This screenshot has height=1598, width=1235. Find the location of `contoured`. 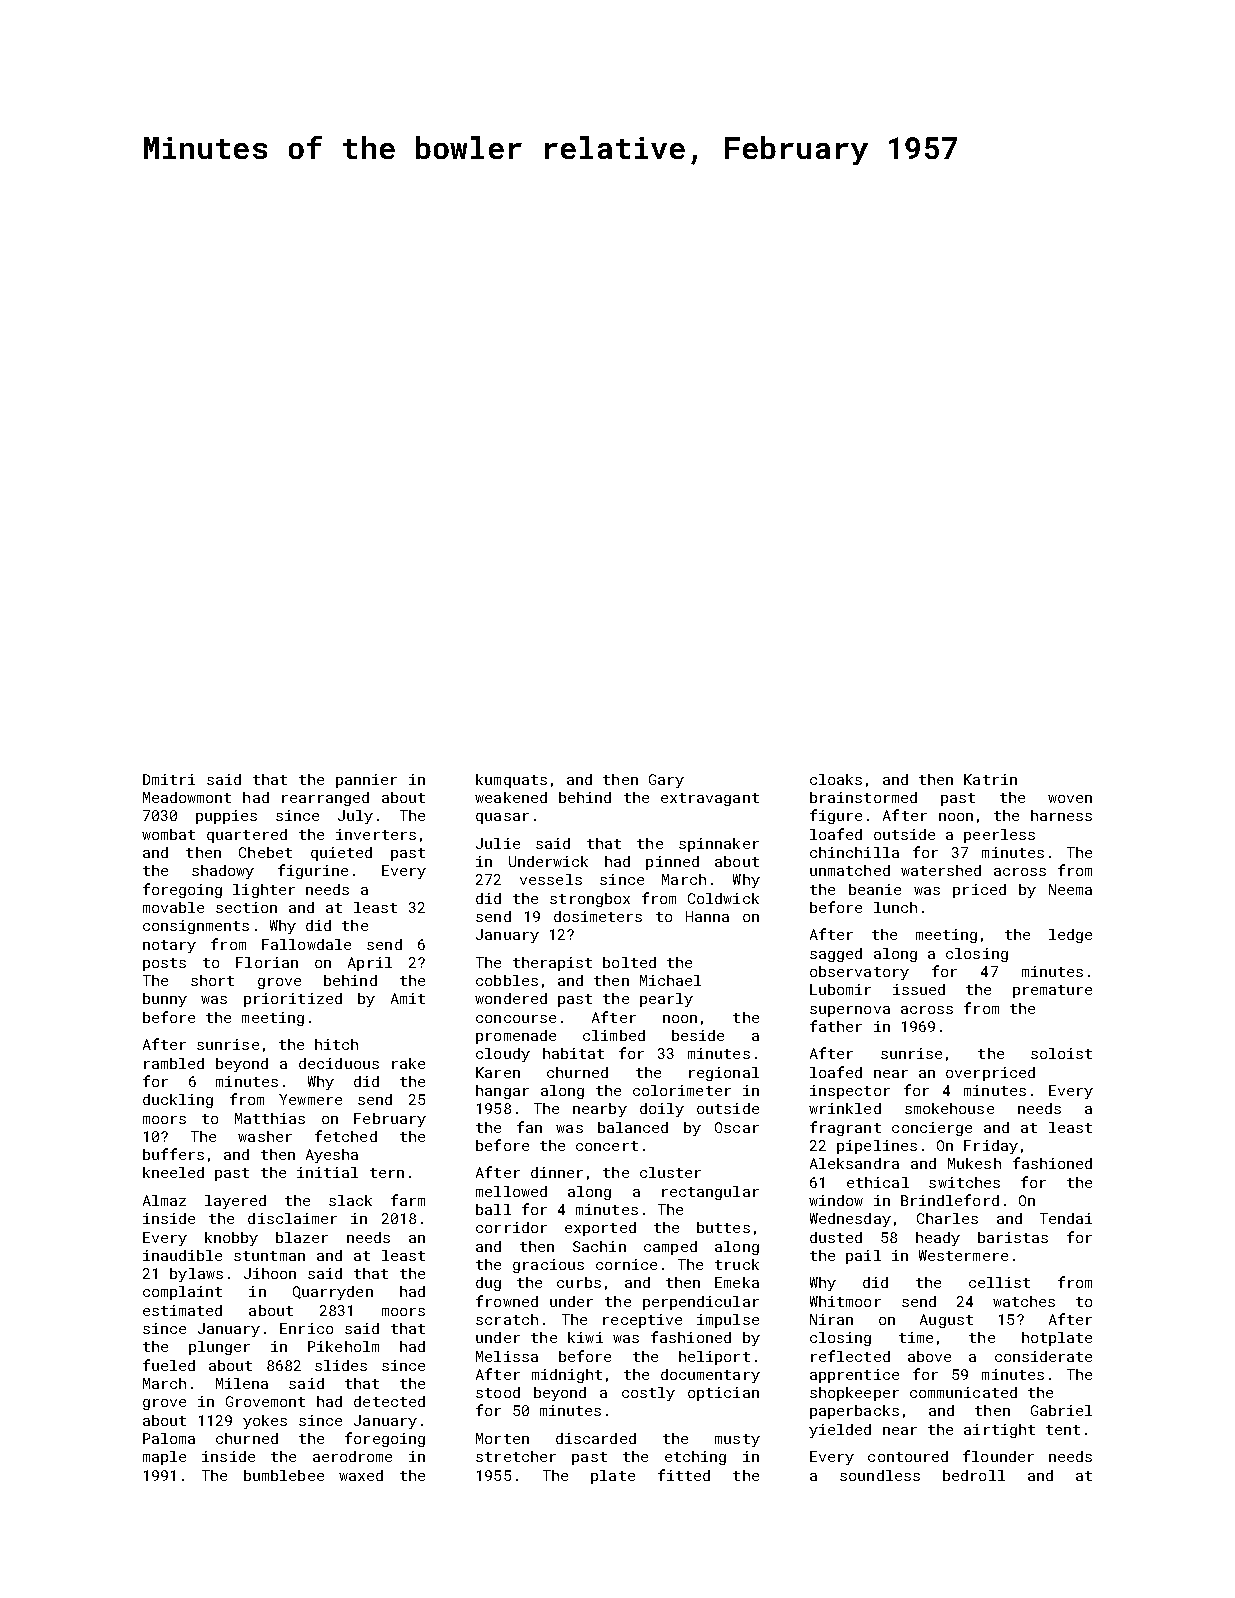

contoured is located at coordinates (908, 1456).
